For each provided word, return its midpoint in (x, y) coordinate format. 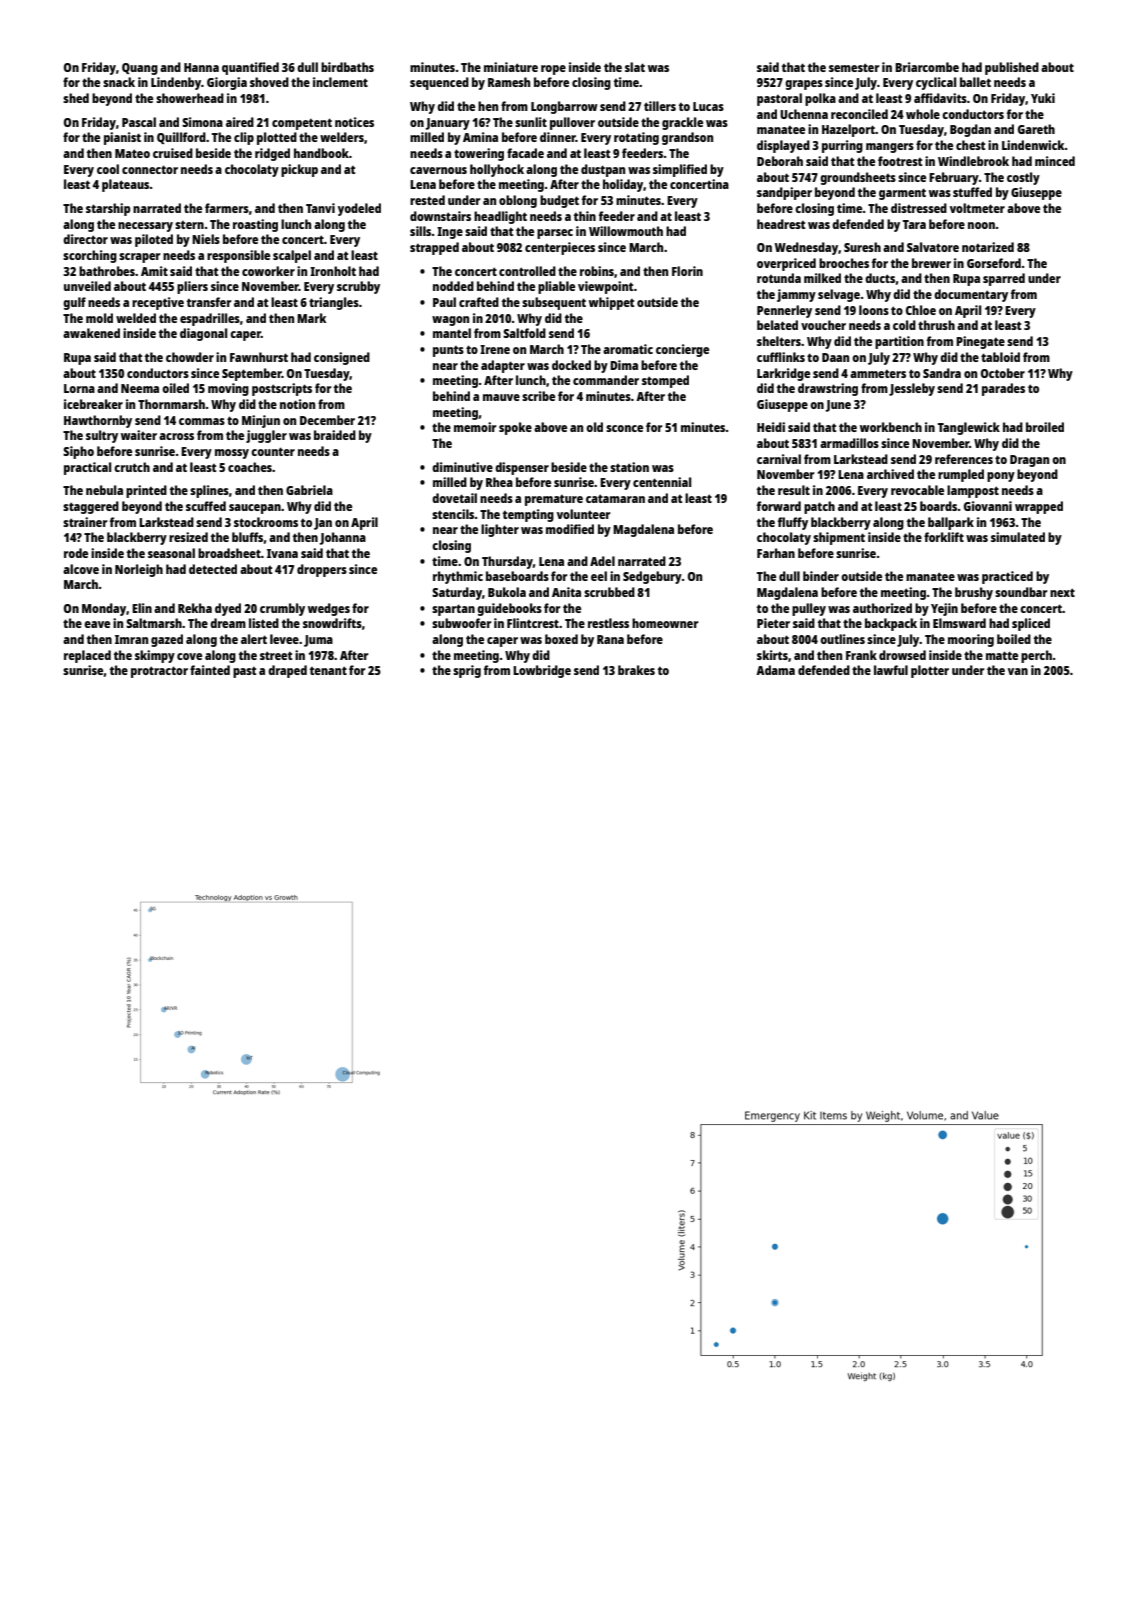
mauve (501, 397)
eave (97, 624)
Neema (140, 388)
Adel (602, 561)
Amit (154, 271)
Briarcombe (927, 67)
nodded (453, 286)
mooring (971, 640)
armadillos (849, 443)
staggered (91, 507)
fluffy (793, 523)
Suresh (862, 247)
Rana (610, 639)
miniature (511, 67)
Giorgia (227, 83)
